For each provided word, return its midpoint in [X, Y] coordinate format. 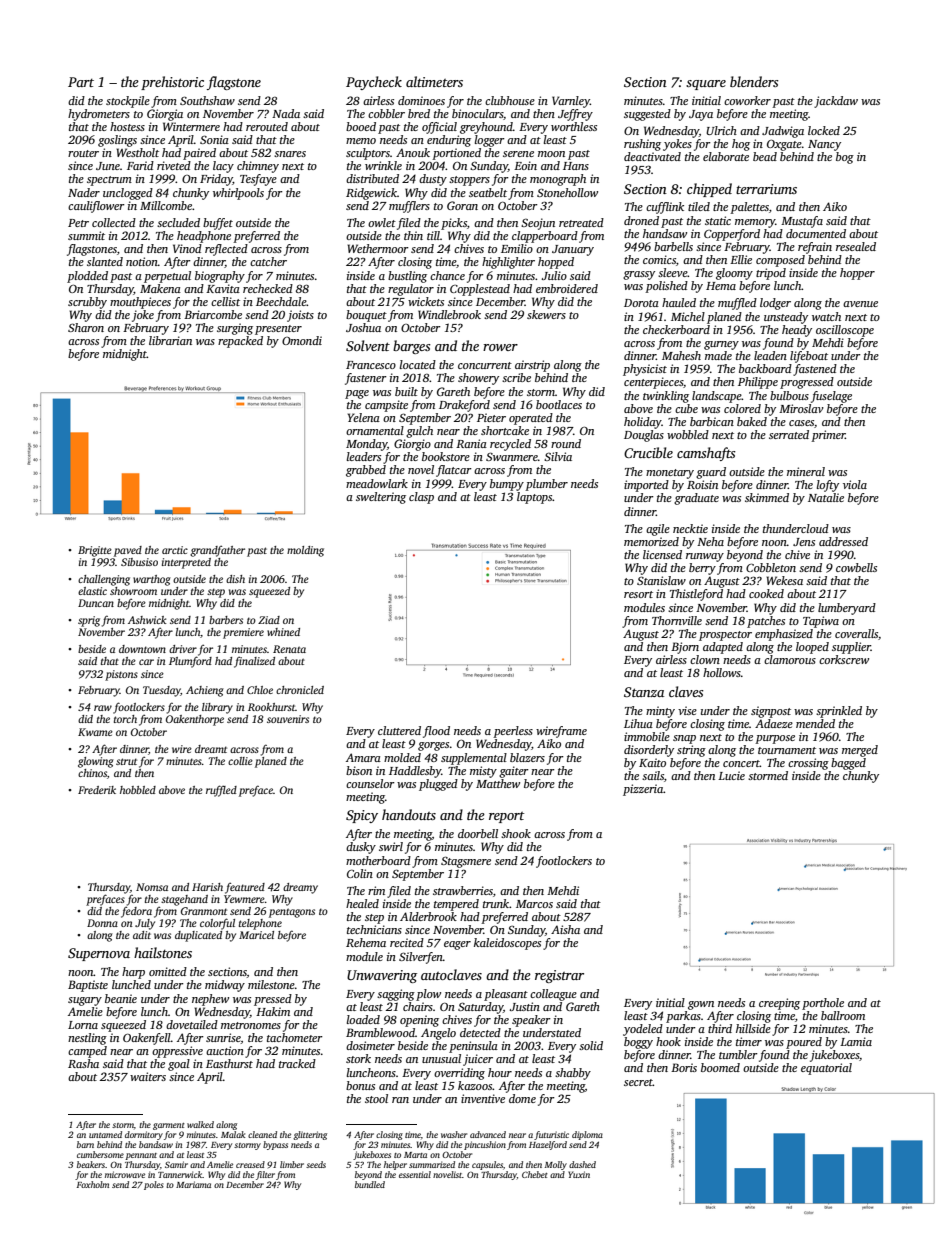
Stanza [644, 692]
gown [701, 1005]
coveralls [856, 633]
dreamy [300, 888]
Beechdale [281, 301]
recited [407, 942]
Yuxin [579, 1174]
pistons [121, 675]
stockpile [128, 102]
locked [824, 130]
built [406, 391]
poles [154, 1185]
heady [797, 331]
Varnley [571, 102]
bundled [370, 1184]
